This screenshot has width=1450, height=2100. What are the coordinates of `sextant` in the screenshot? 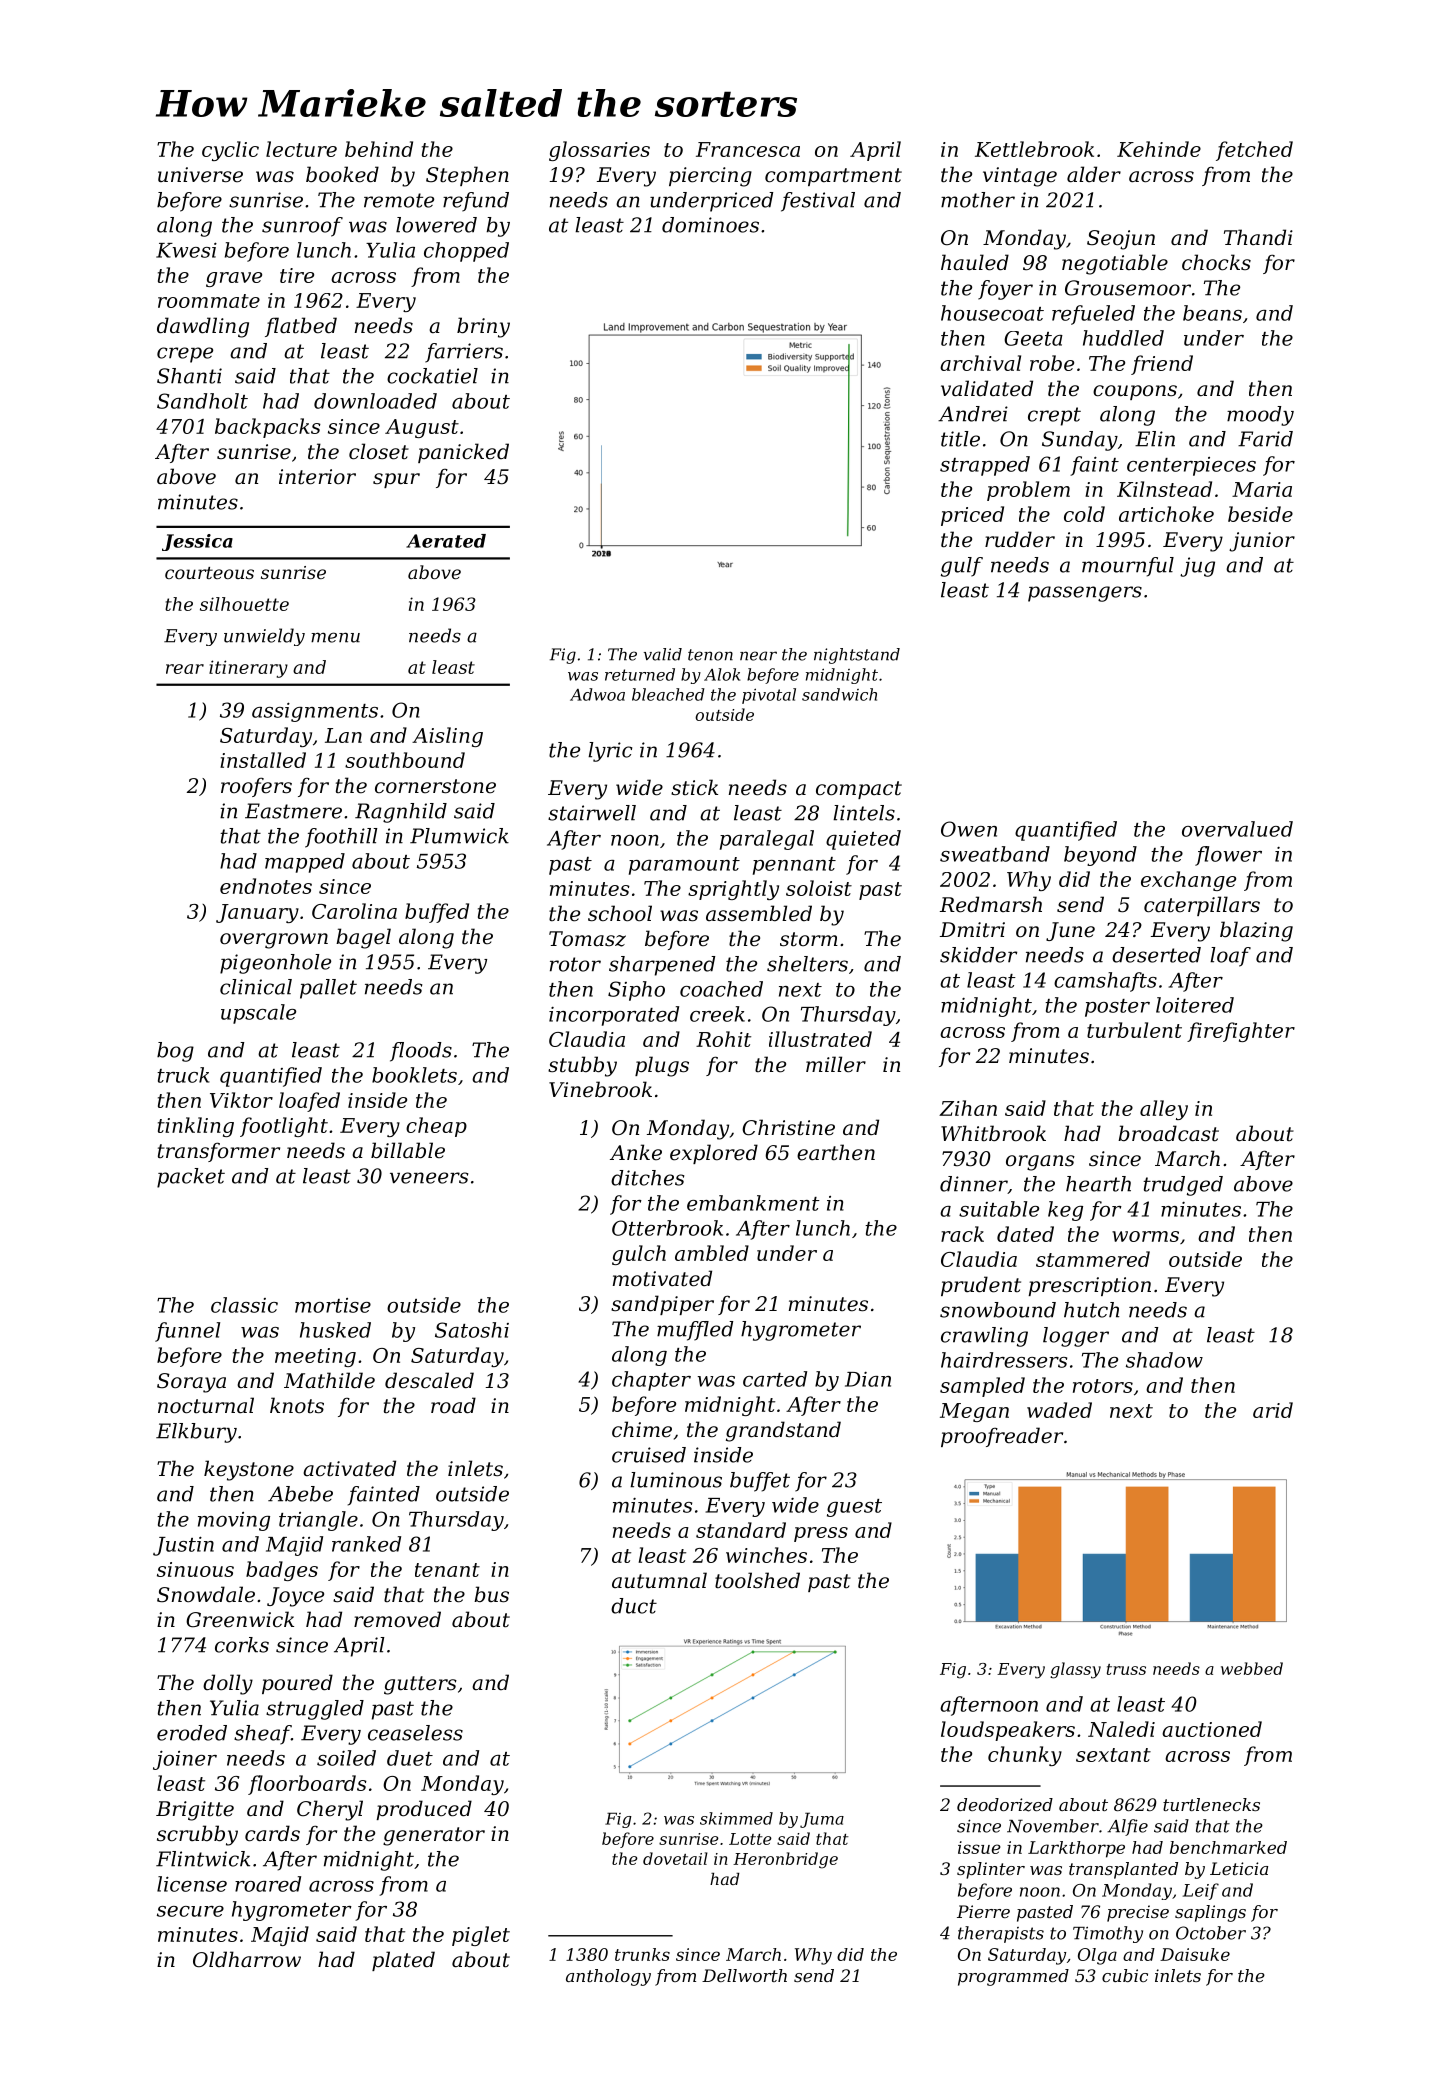 It's located at (1113, 1755).
